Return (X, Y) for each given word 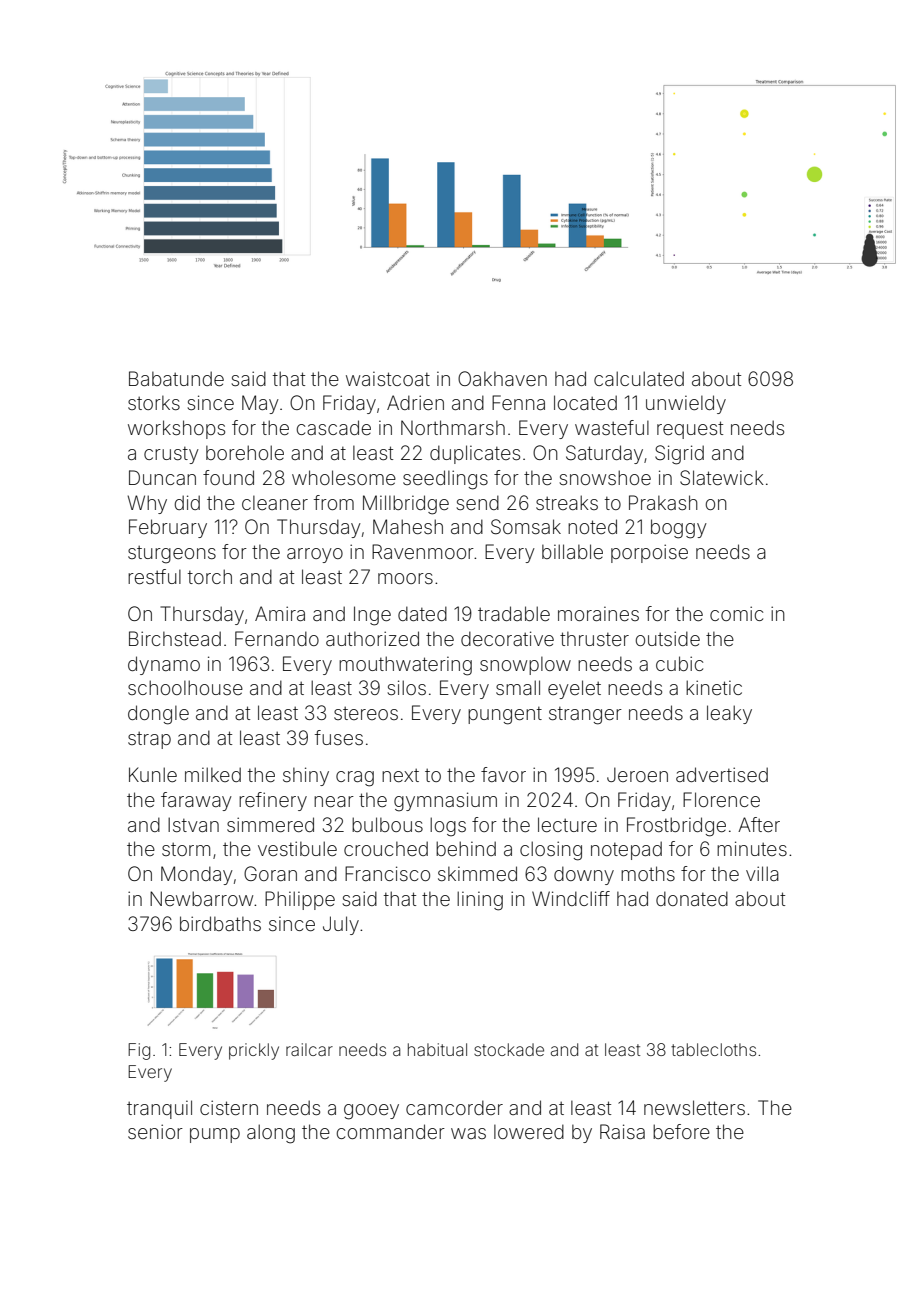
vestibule (297, 848)
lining (480, 901)
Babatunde (176, 378)
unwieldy (686, 404)
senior (155, 1131)
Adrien (415, 402)
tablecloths (713, 1049)
